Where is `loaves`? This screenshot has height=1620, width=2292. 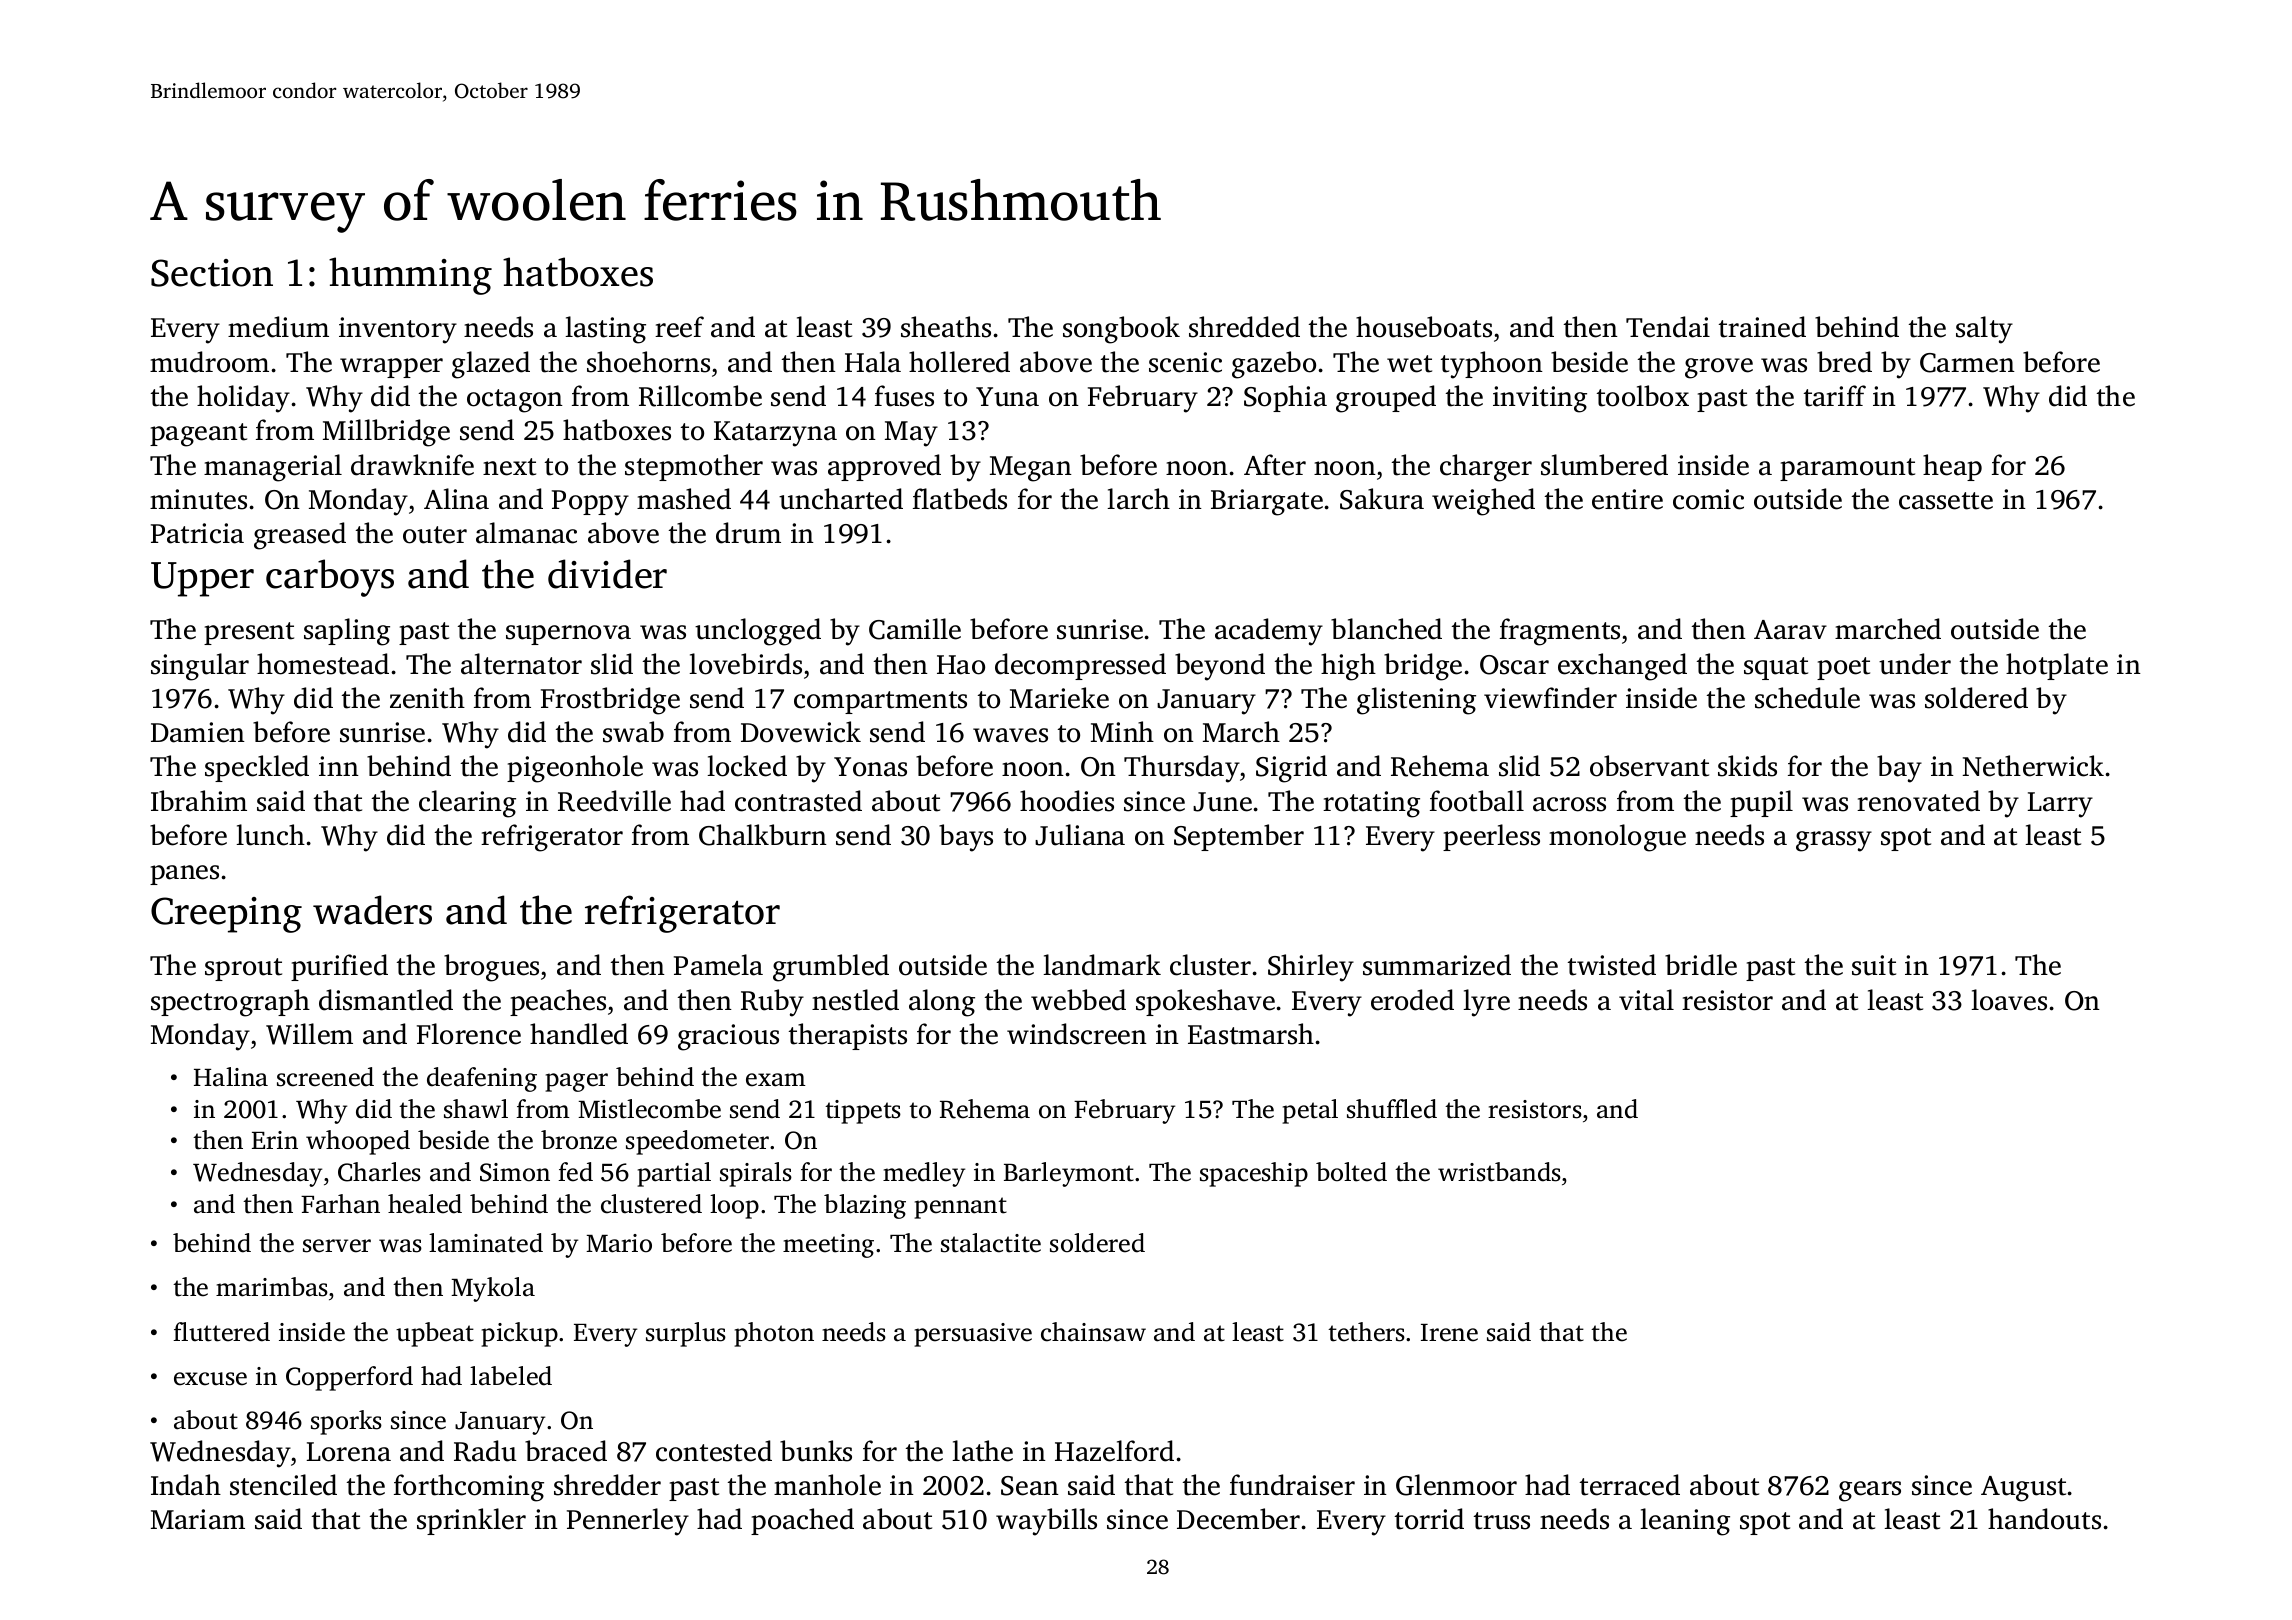
loaves is located at coordinates (2009, 1000).
